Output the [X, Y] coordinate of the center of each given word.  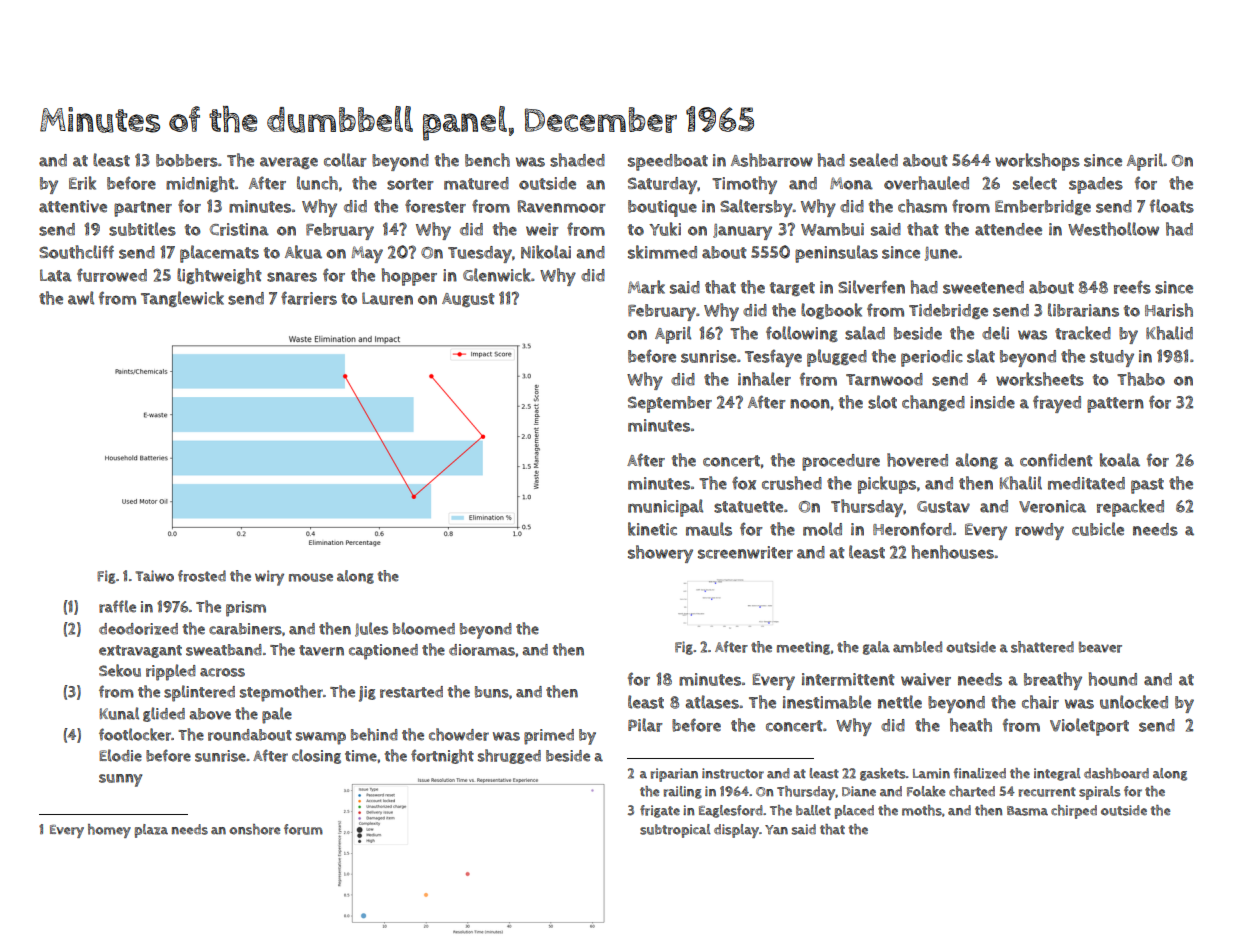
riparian [674, 775]
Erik [82, 183]
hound [1113, 679]
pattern [1115, 405]
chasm [922, 206]
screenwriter [745, 552]
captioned [383, 652]
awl [81, 298]
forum [303, 829]
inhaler [764, 379]
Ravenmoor [561, 206]
